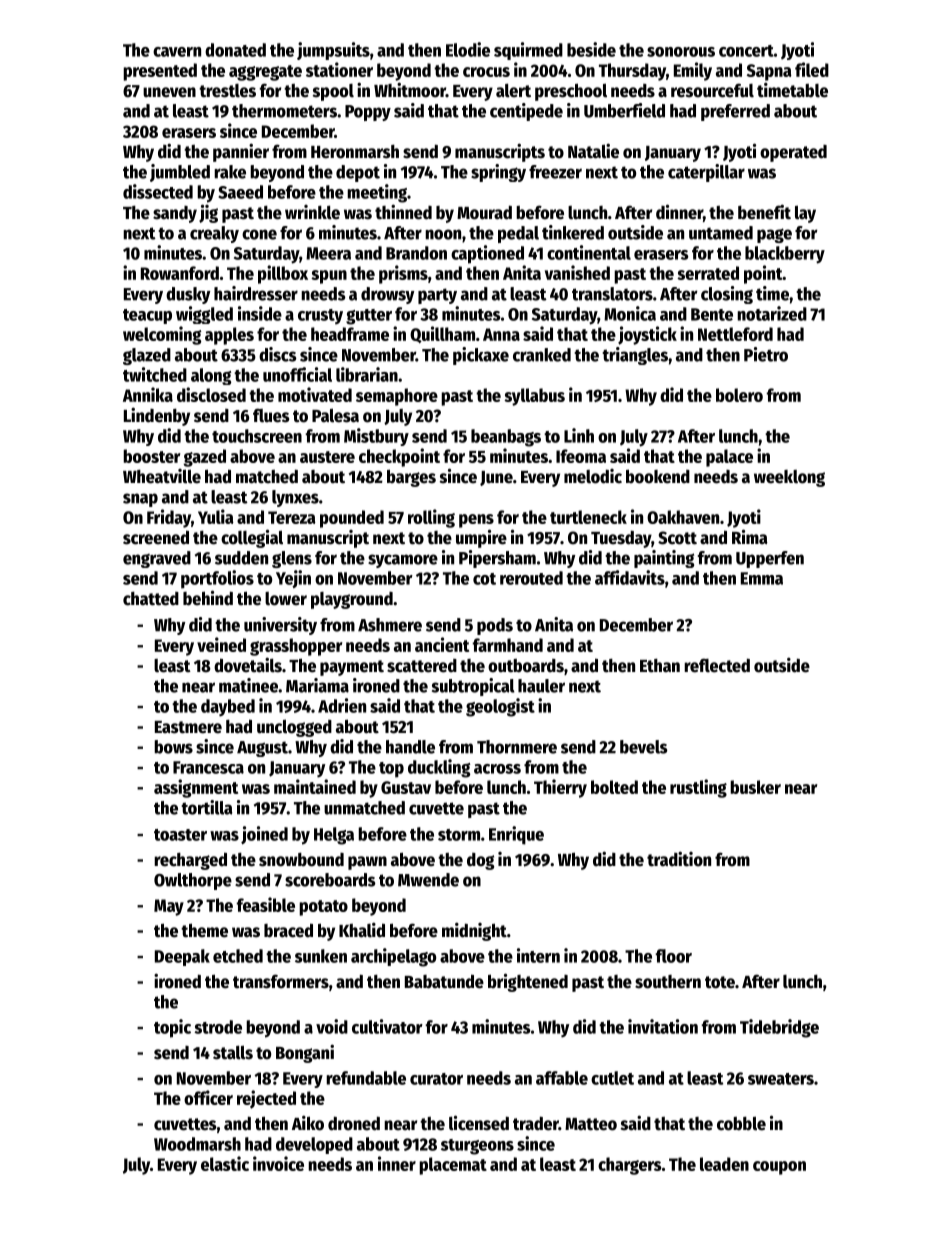 This screenshot has width=952, height=1233. I want to click on glazed, so click(147, 356).
